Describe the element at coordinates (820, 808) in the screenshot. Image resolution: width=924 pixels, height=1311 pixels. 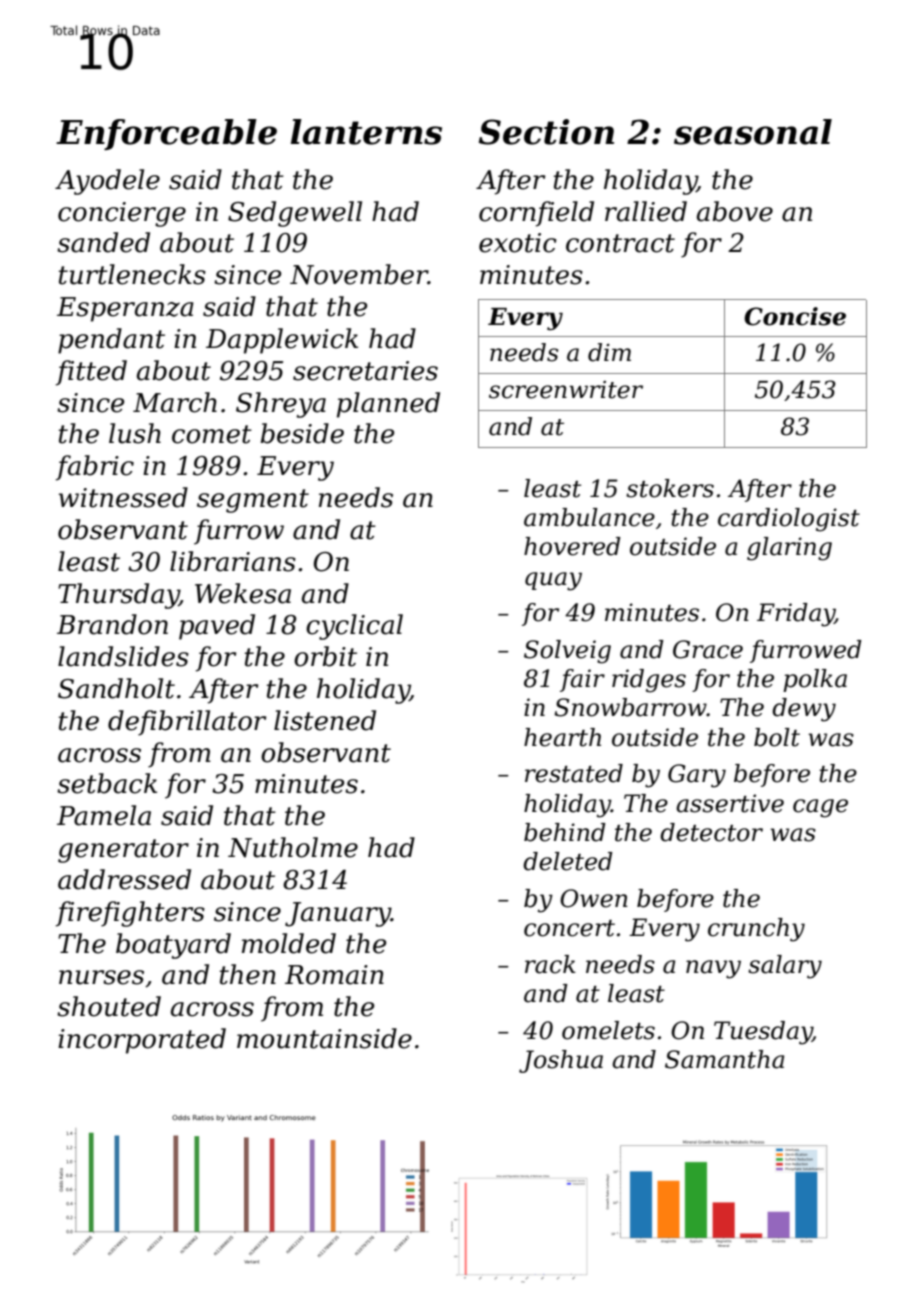
I see `cage` at that location.
